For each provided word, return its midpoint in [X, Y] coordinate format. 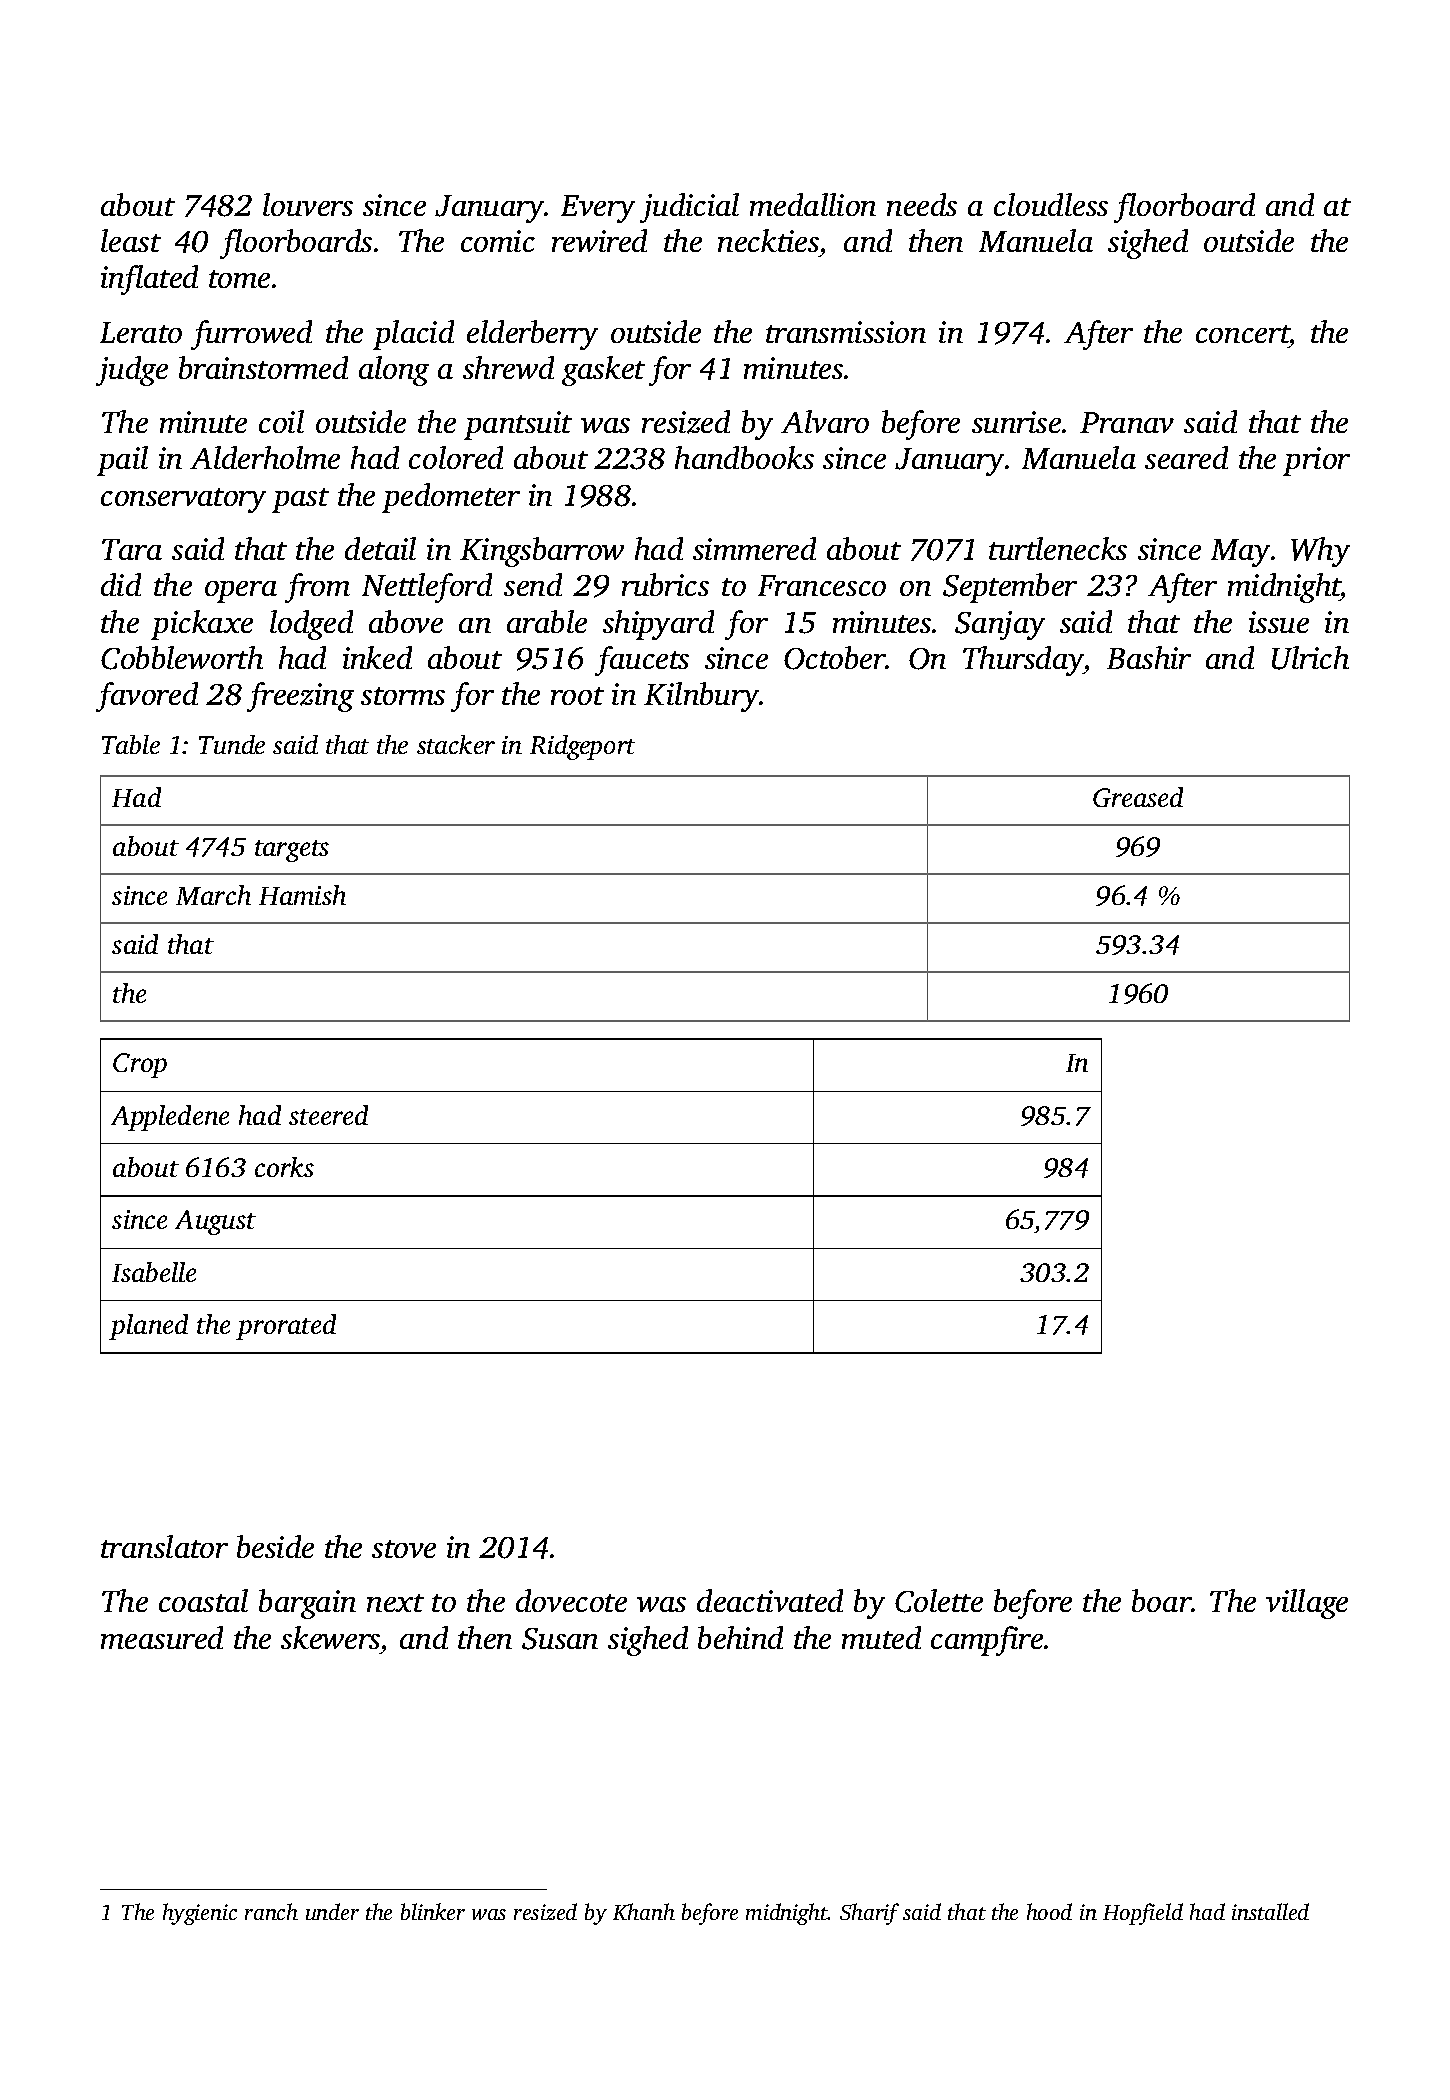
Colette [939, 1601]
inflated [149, 280]
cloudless [1051, 204]
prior [1316, 461]
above [406, 621]
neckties [768, 240]
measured [162, 1637]
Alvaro [825, 421]
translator [164, 1546]
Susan [560, 1639]
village [1307, 1604]
